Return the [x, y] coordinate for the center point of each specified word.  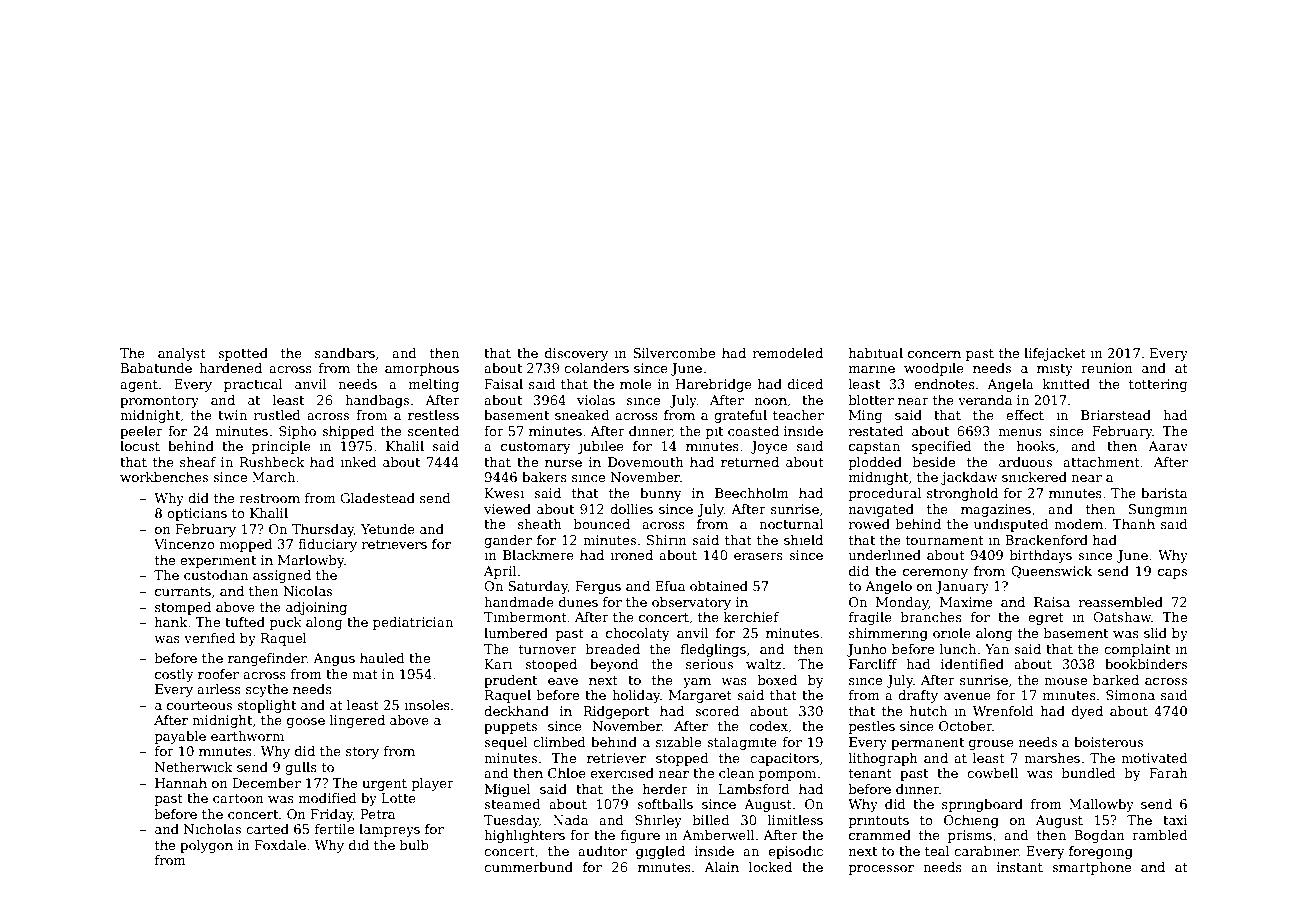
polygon [206, 846]
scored [717, 711]
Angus [334, 659]
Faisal [504, 384]
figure [640, 836]
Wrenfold [1003, 711]
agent [139, 386]
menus [1020, 432]
